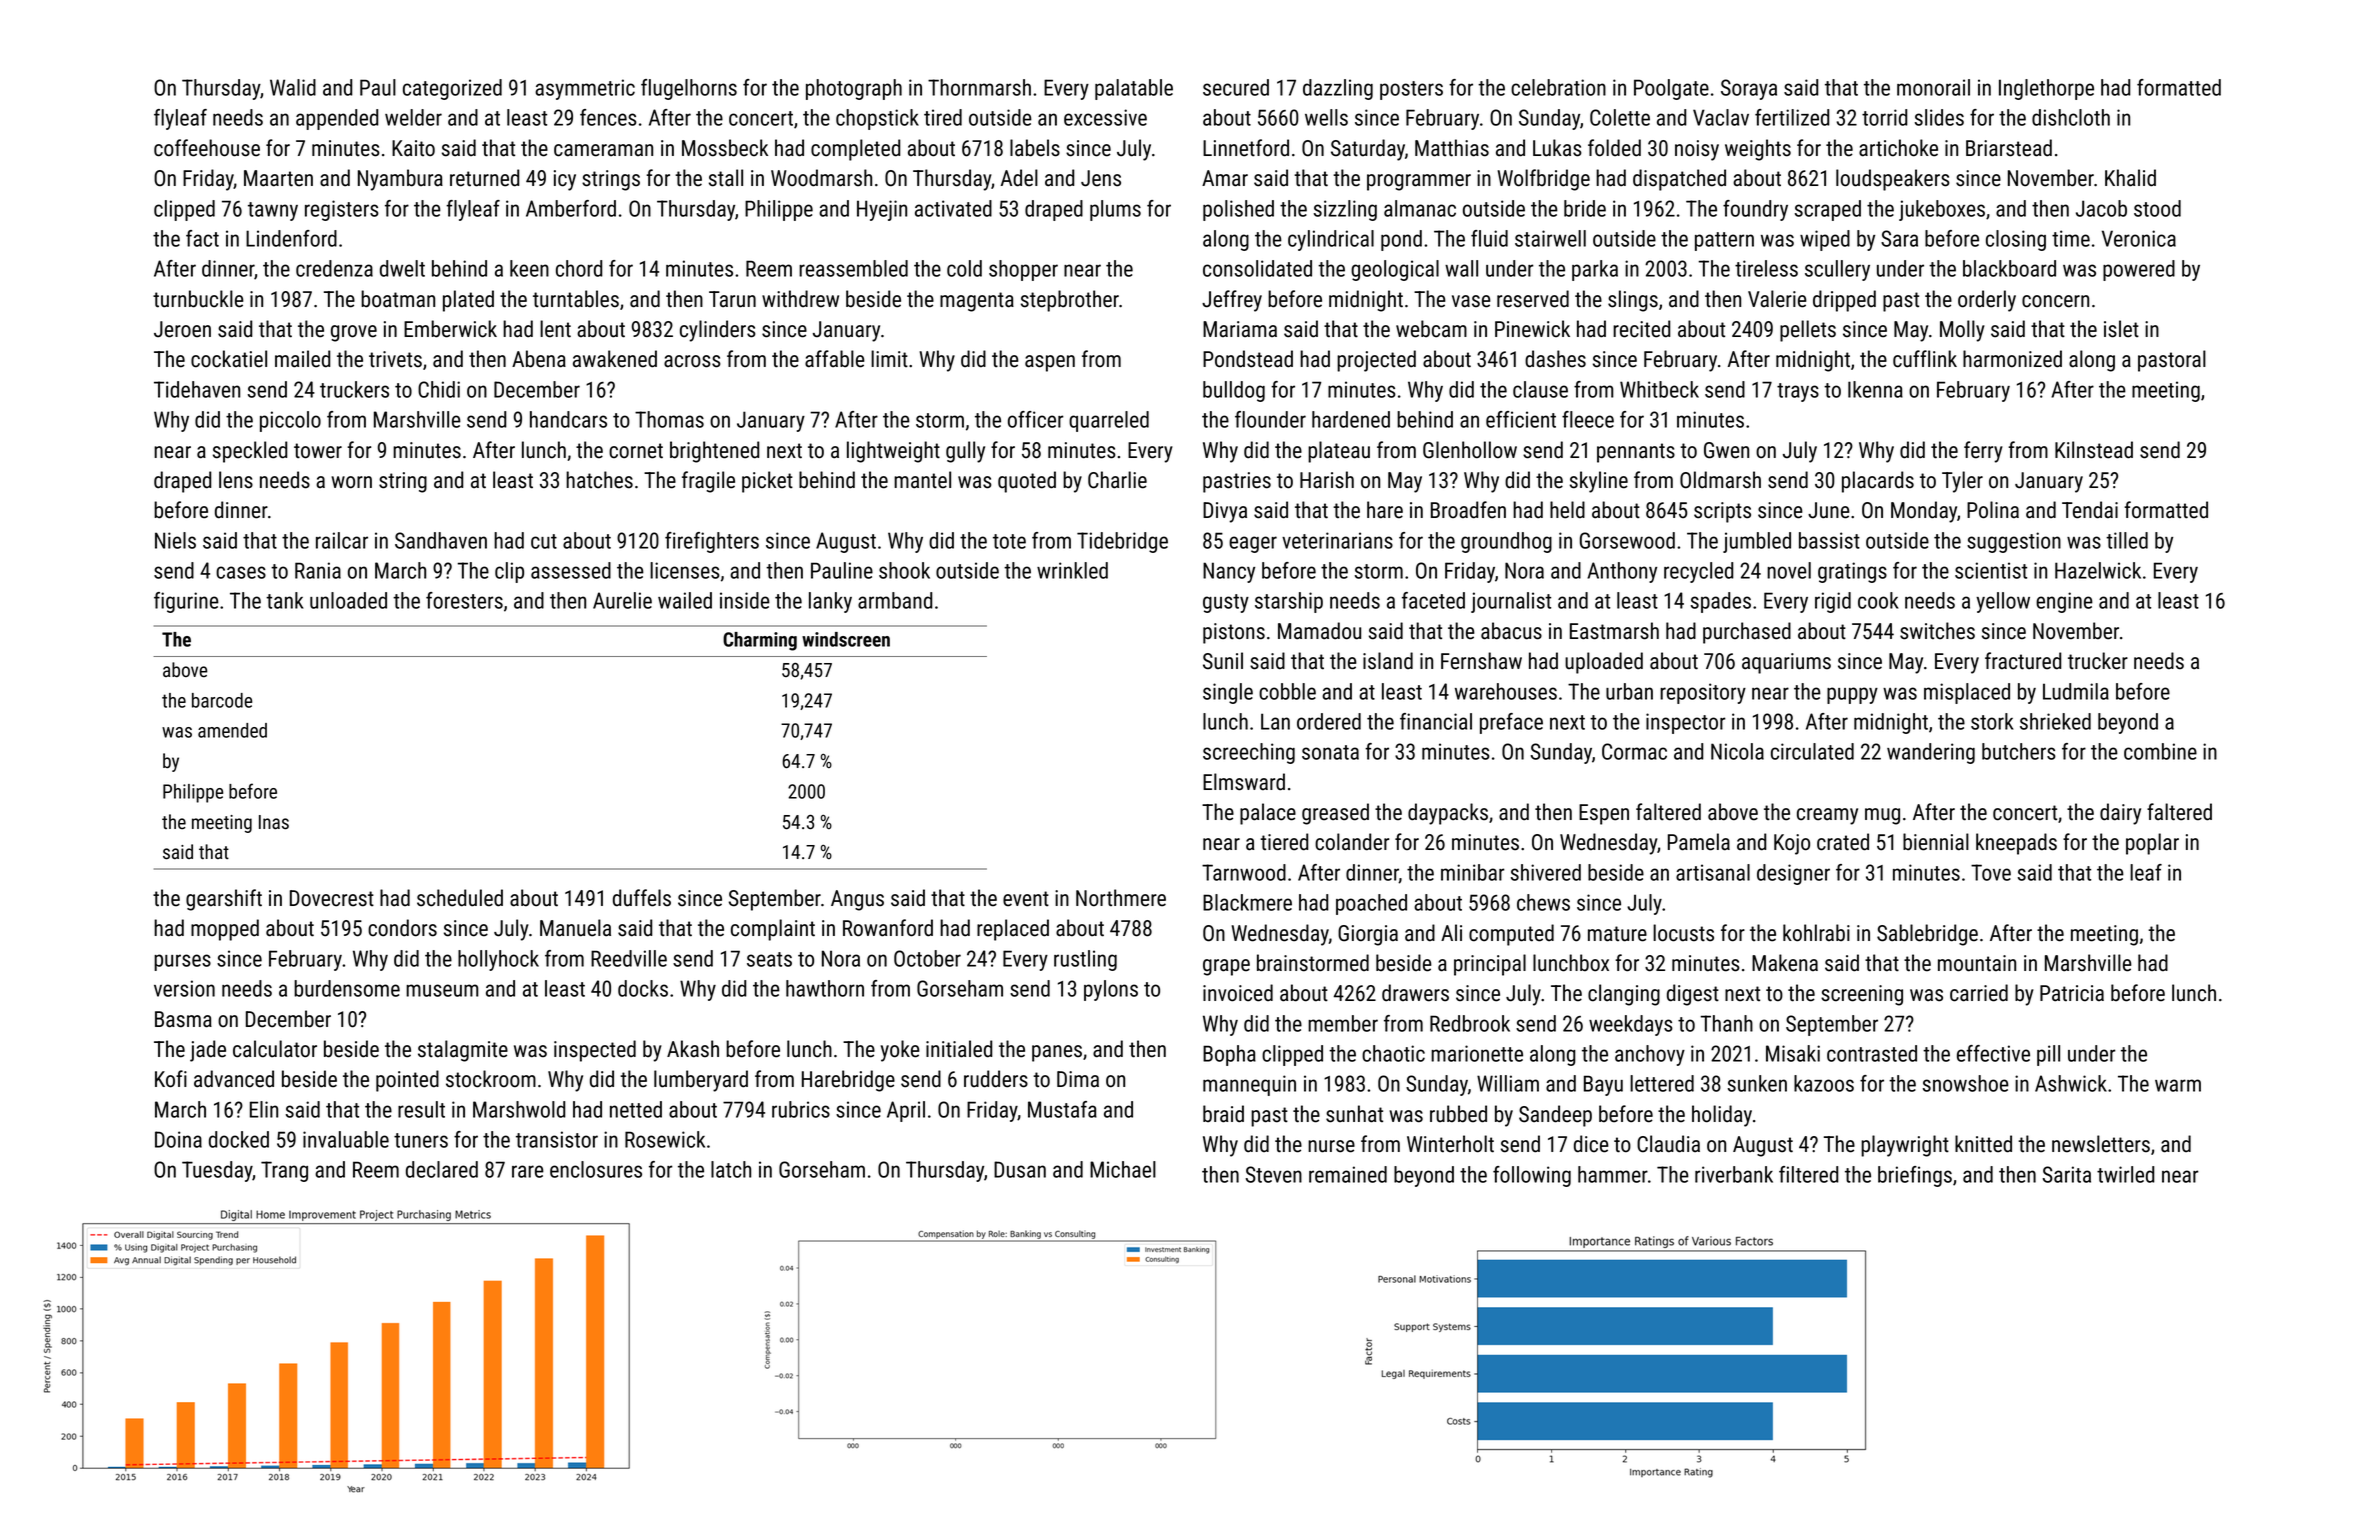  What do you see at coordinates (1244, 872) in the image?
I see `Tarnwood` at bounding box center [1244, 872].
